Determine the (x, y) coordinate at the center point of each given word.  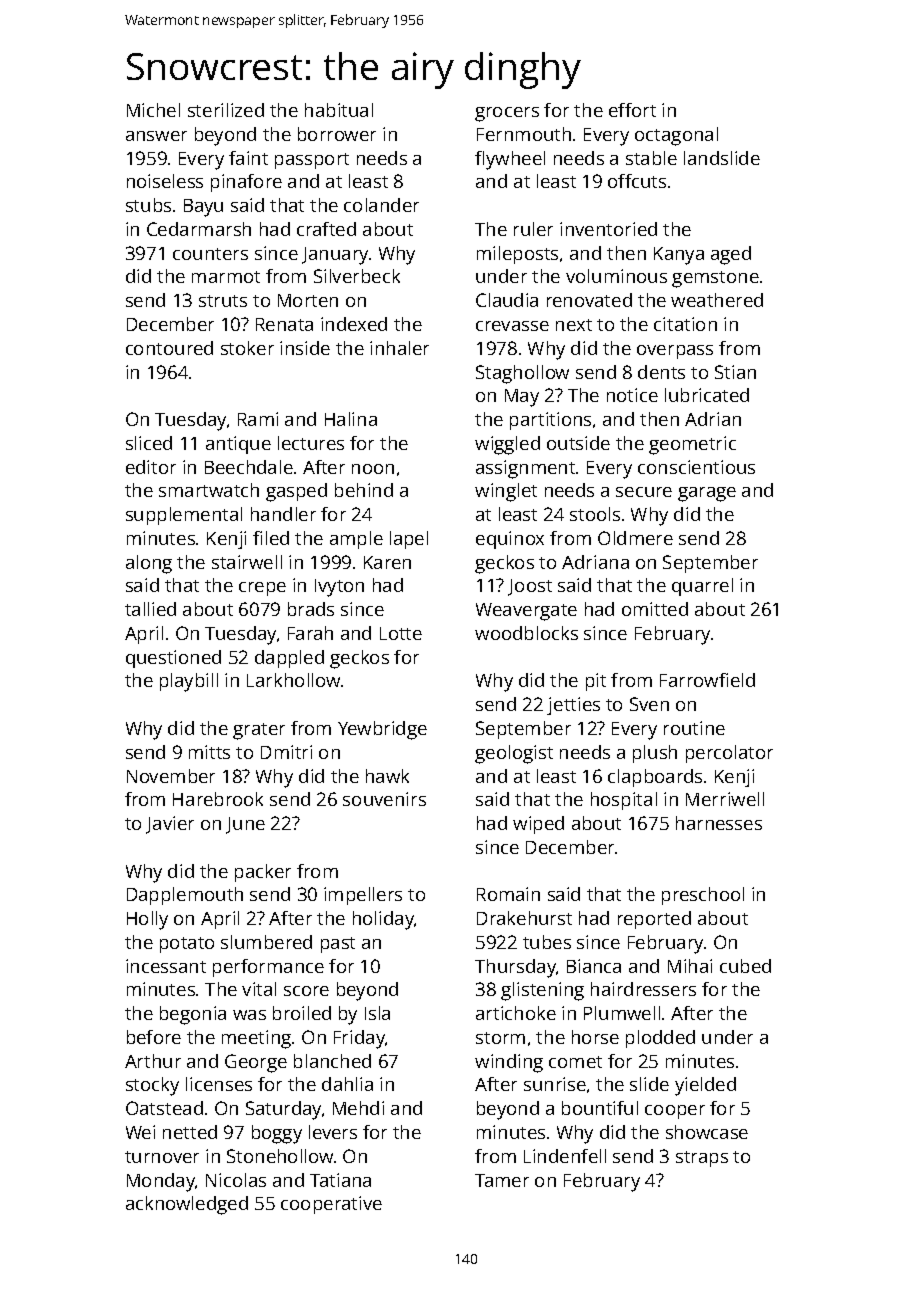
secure (644, 492)
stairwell (247, 562)
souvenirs (384, 799)
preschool (703, 896)
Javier (170, 825)
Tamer (502, 1180)
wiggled (507, 445)
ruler (533, 229)
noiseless (165, 181)
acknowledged (187, 1205)
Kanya (679, 256)
